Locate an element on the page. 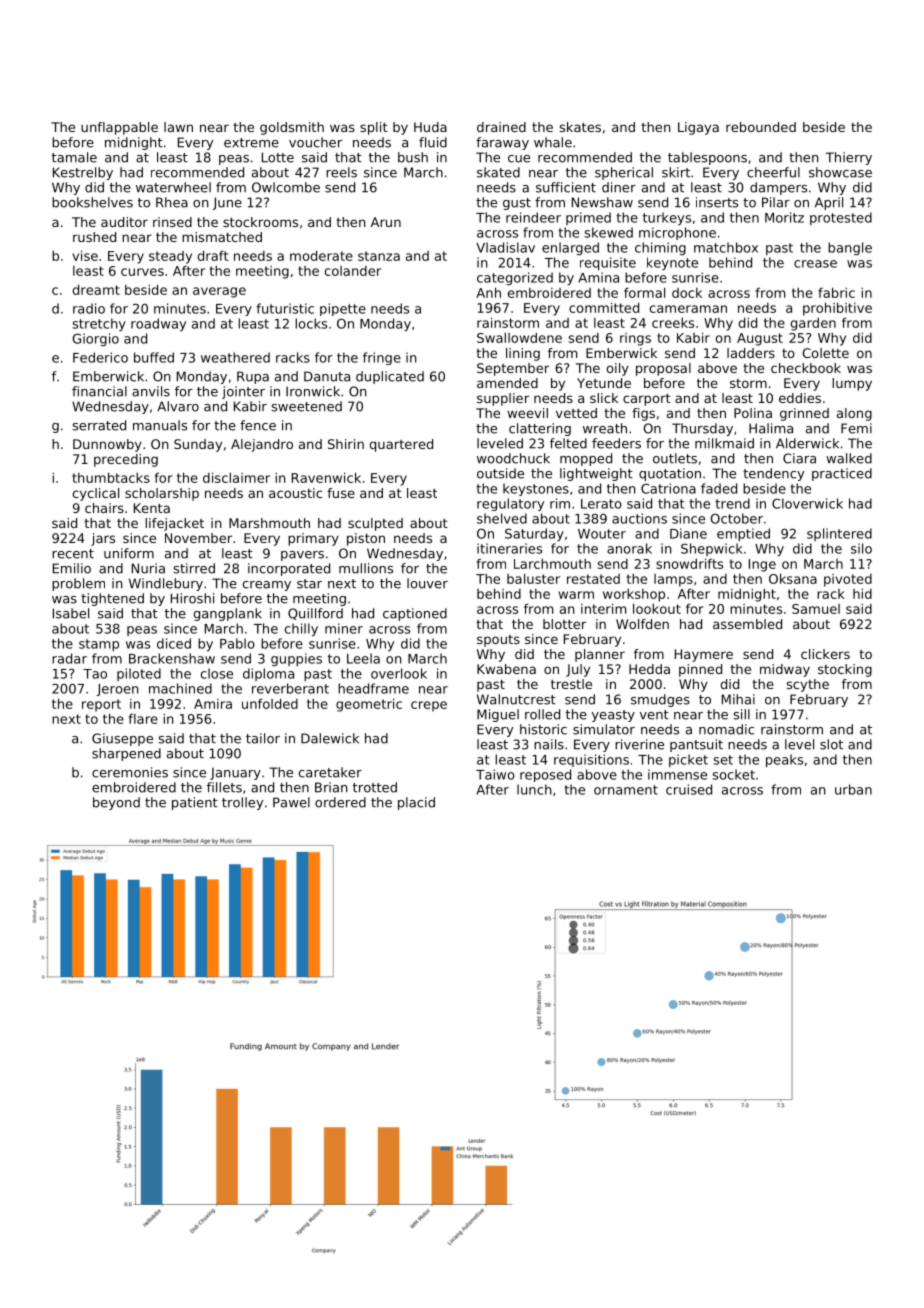 This page has height=1308, width=924. faraway is located at coordinates (502, 143).
